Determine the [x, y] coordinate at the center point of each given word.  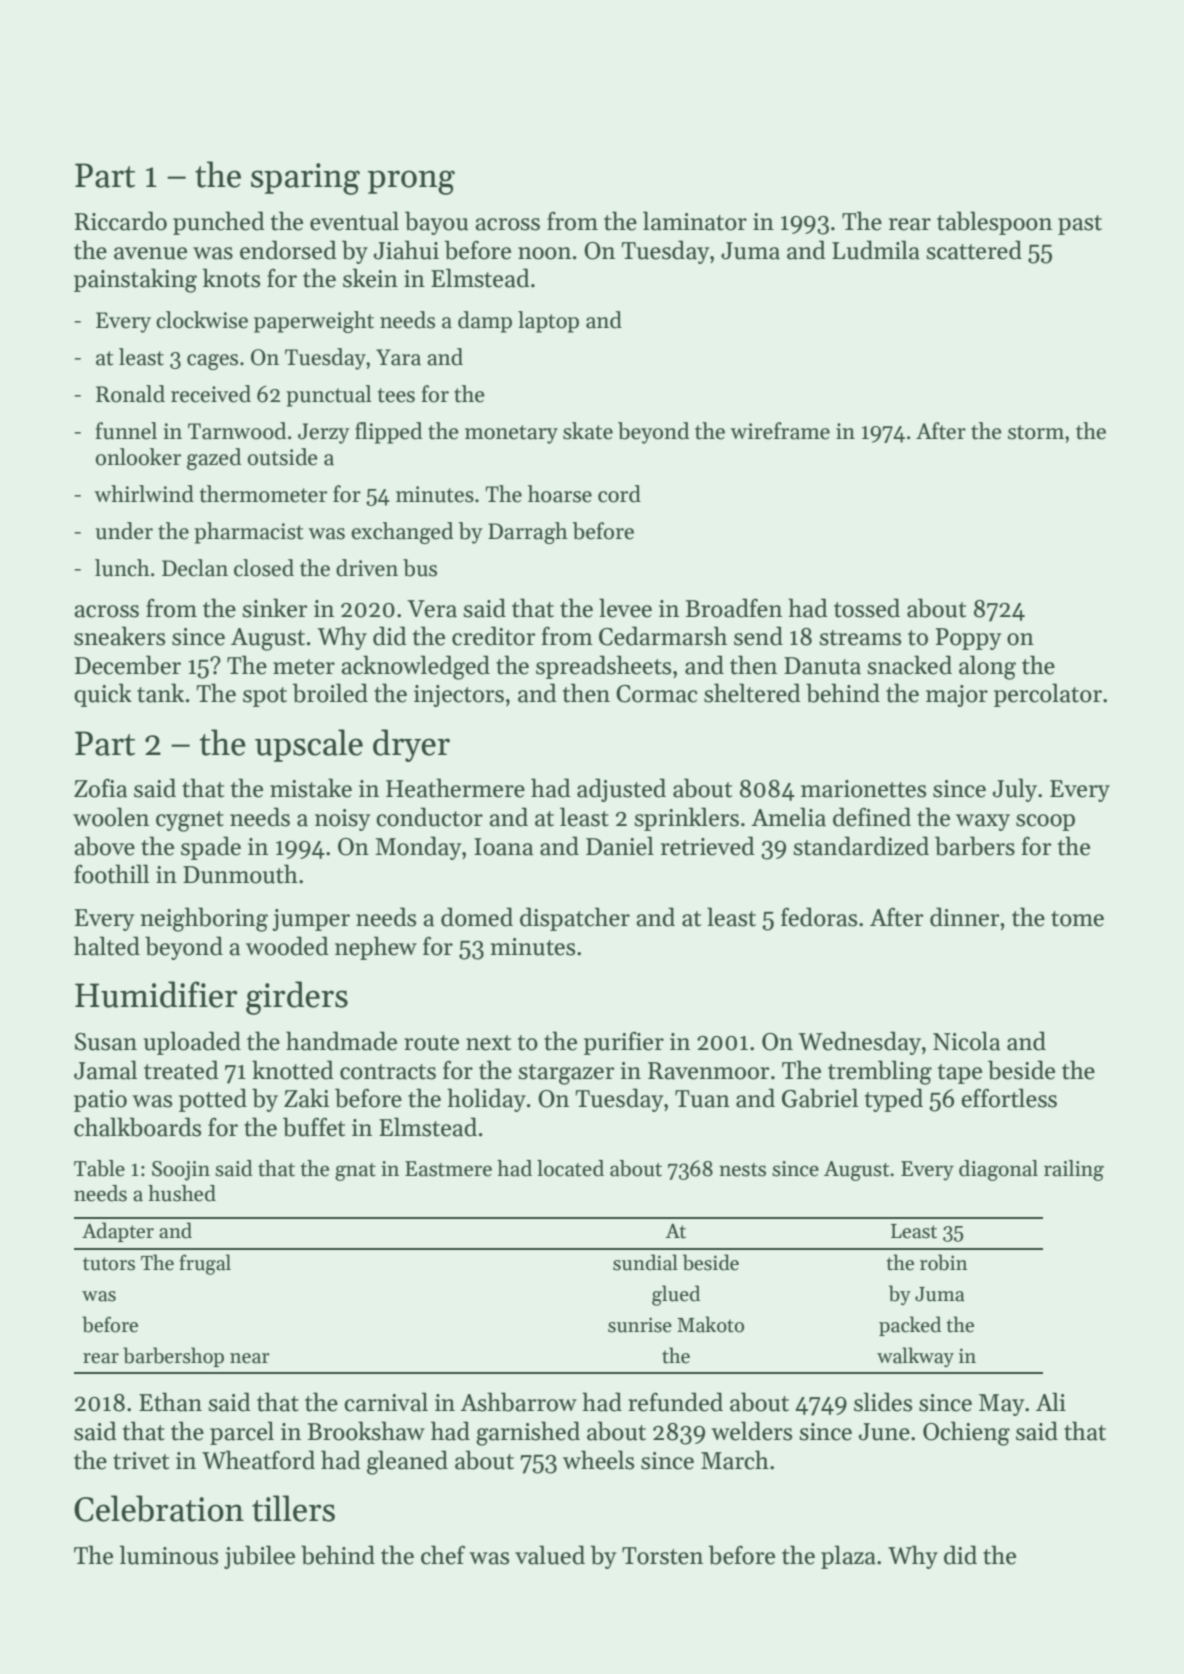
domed [477, 917]
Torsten [662, 1556]
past [1080, 225]
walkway [915, 1357]
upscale [309, 745]
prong [411, 182]
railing [1074, 1170]
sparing [305, 179]
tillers [293, 1508]
